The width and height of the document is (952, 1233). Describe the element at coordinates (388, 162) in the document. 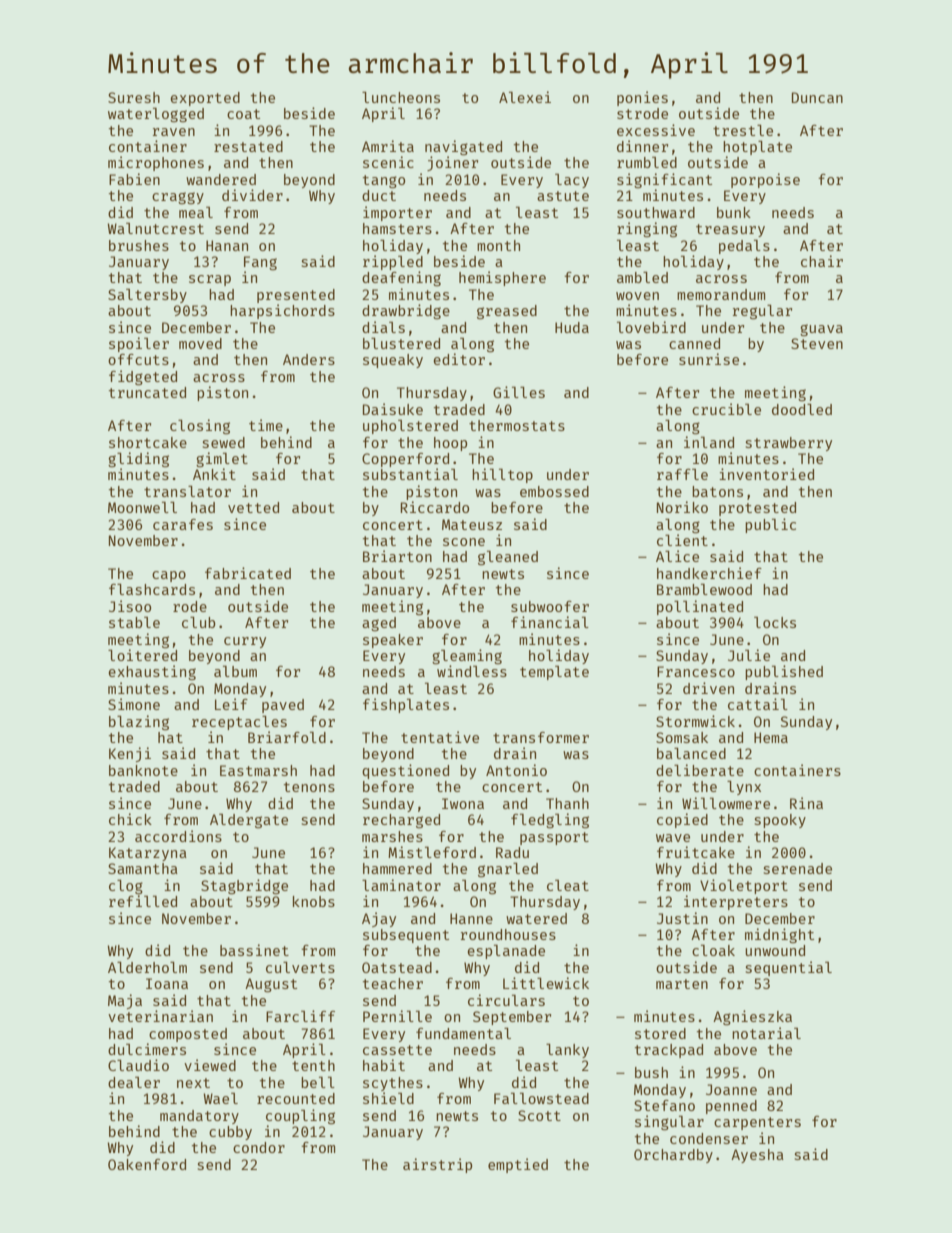

I see `scenic` at that location.
